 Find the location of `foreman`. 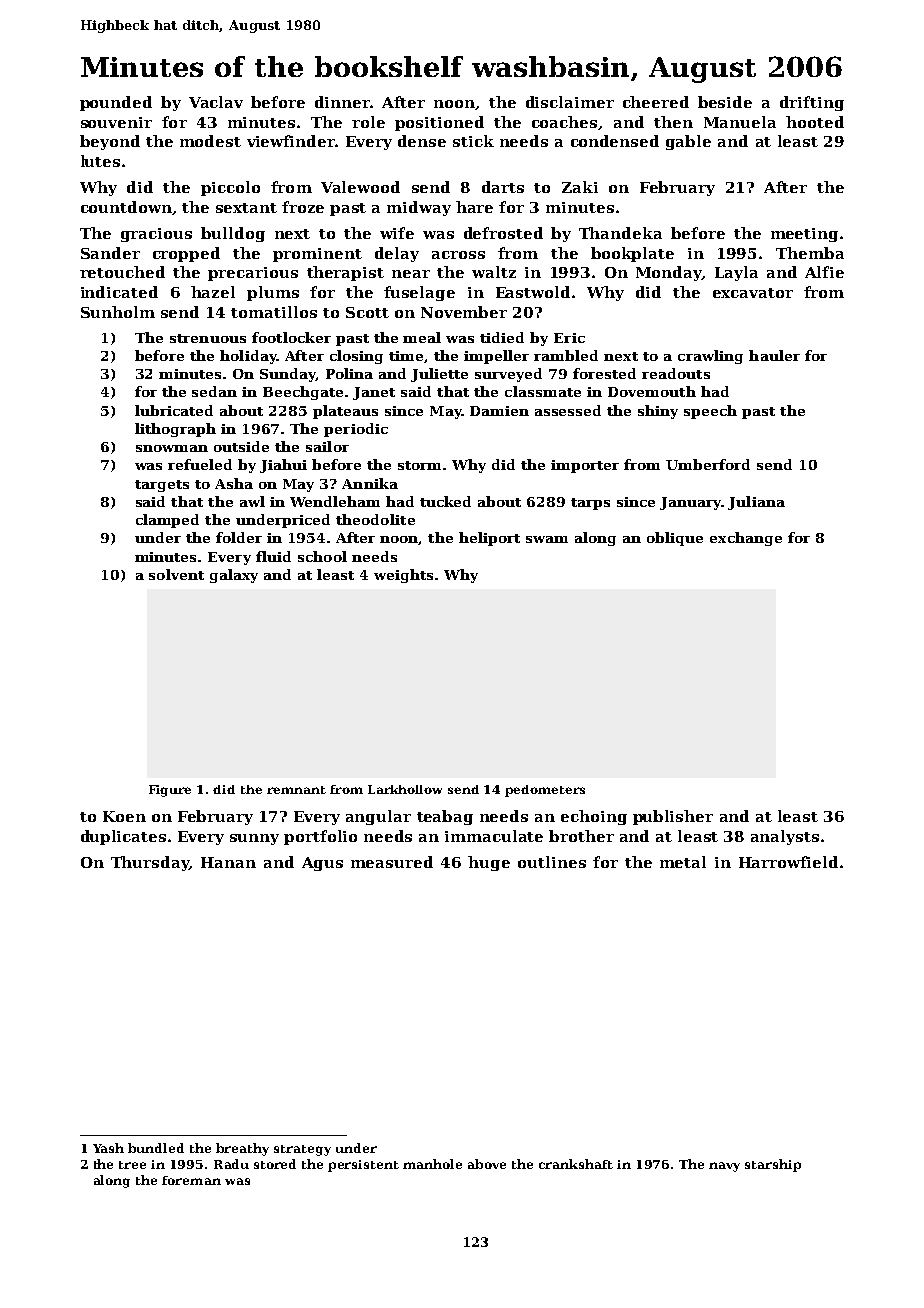

foreman is located at coordinates (191, 1180).
